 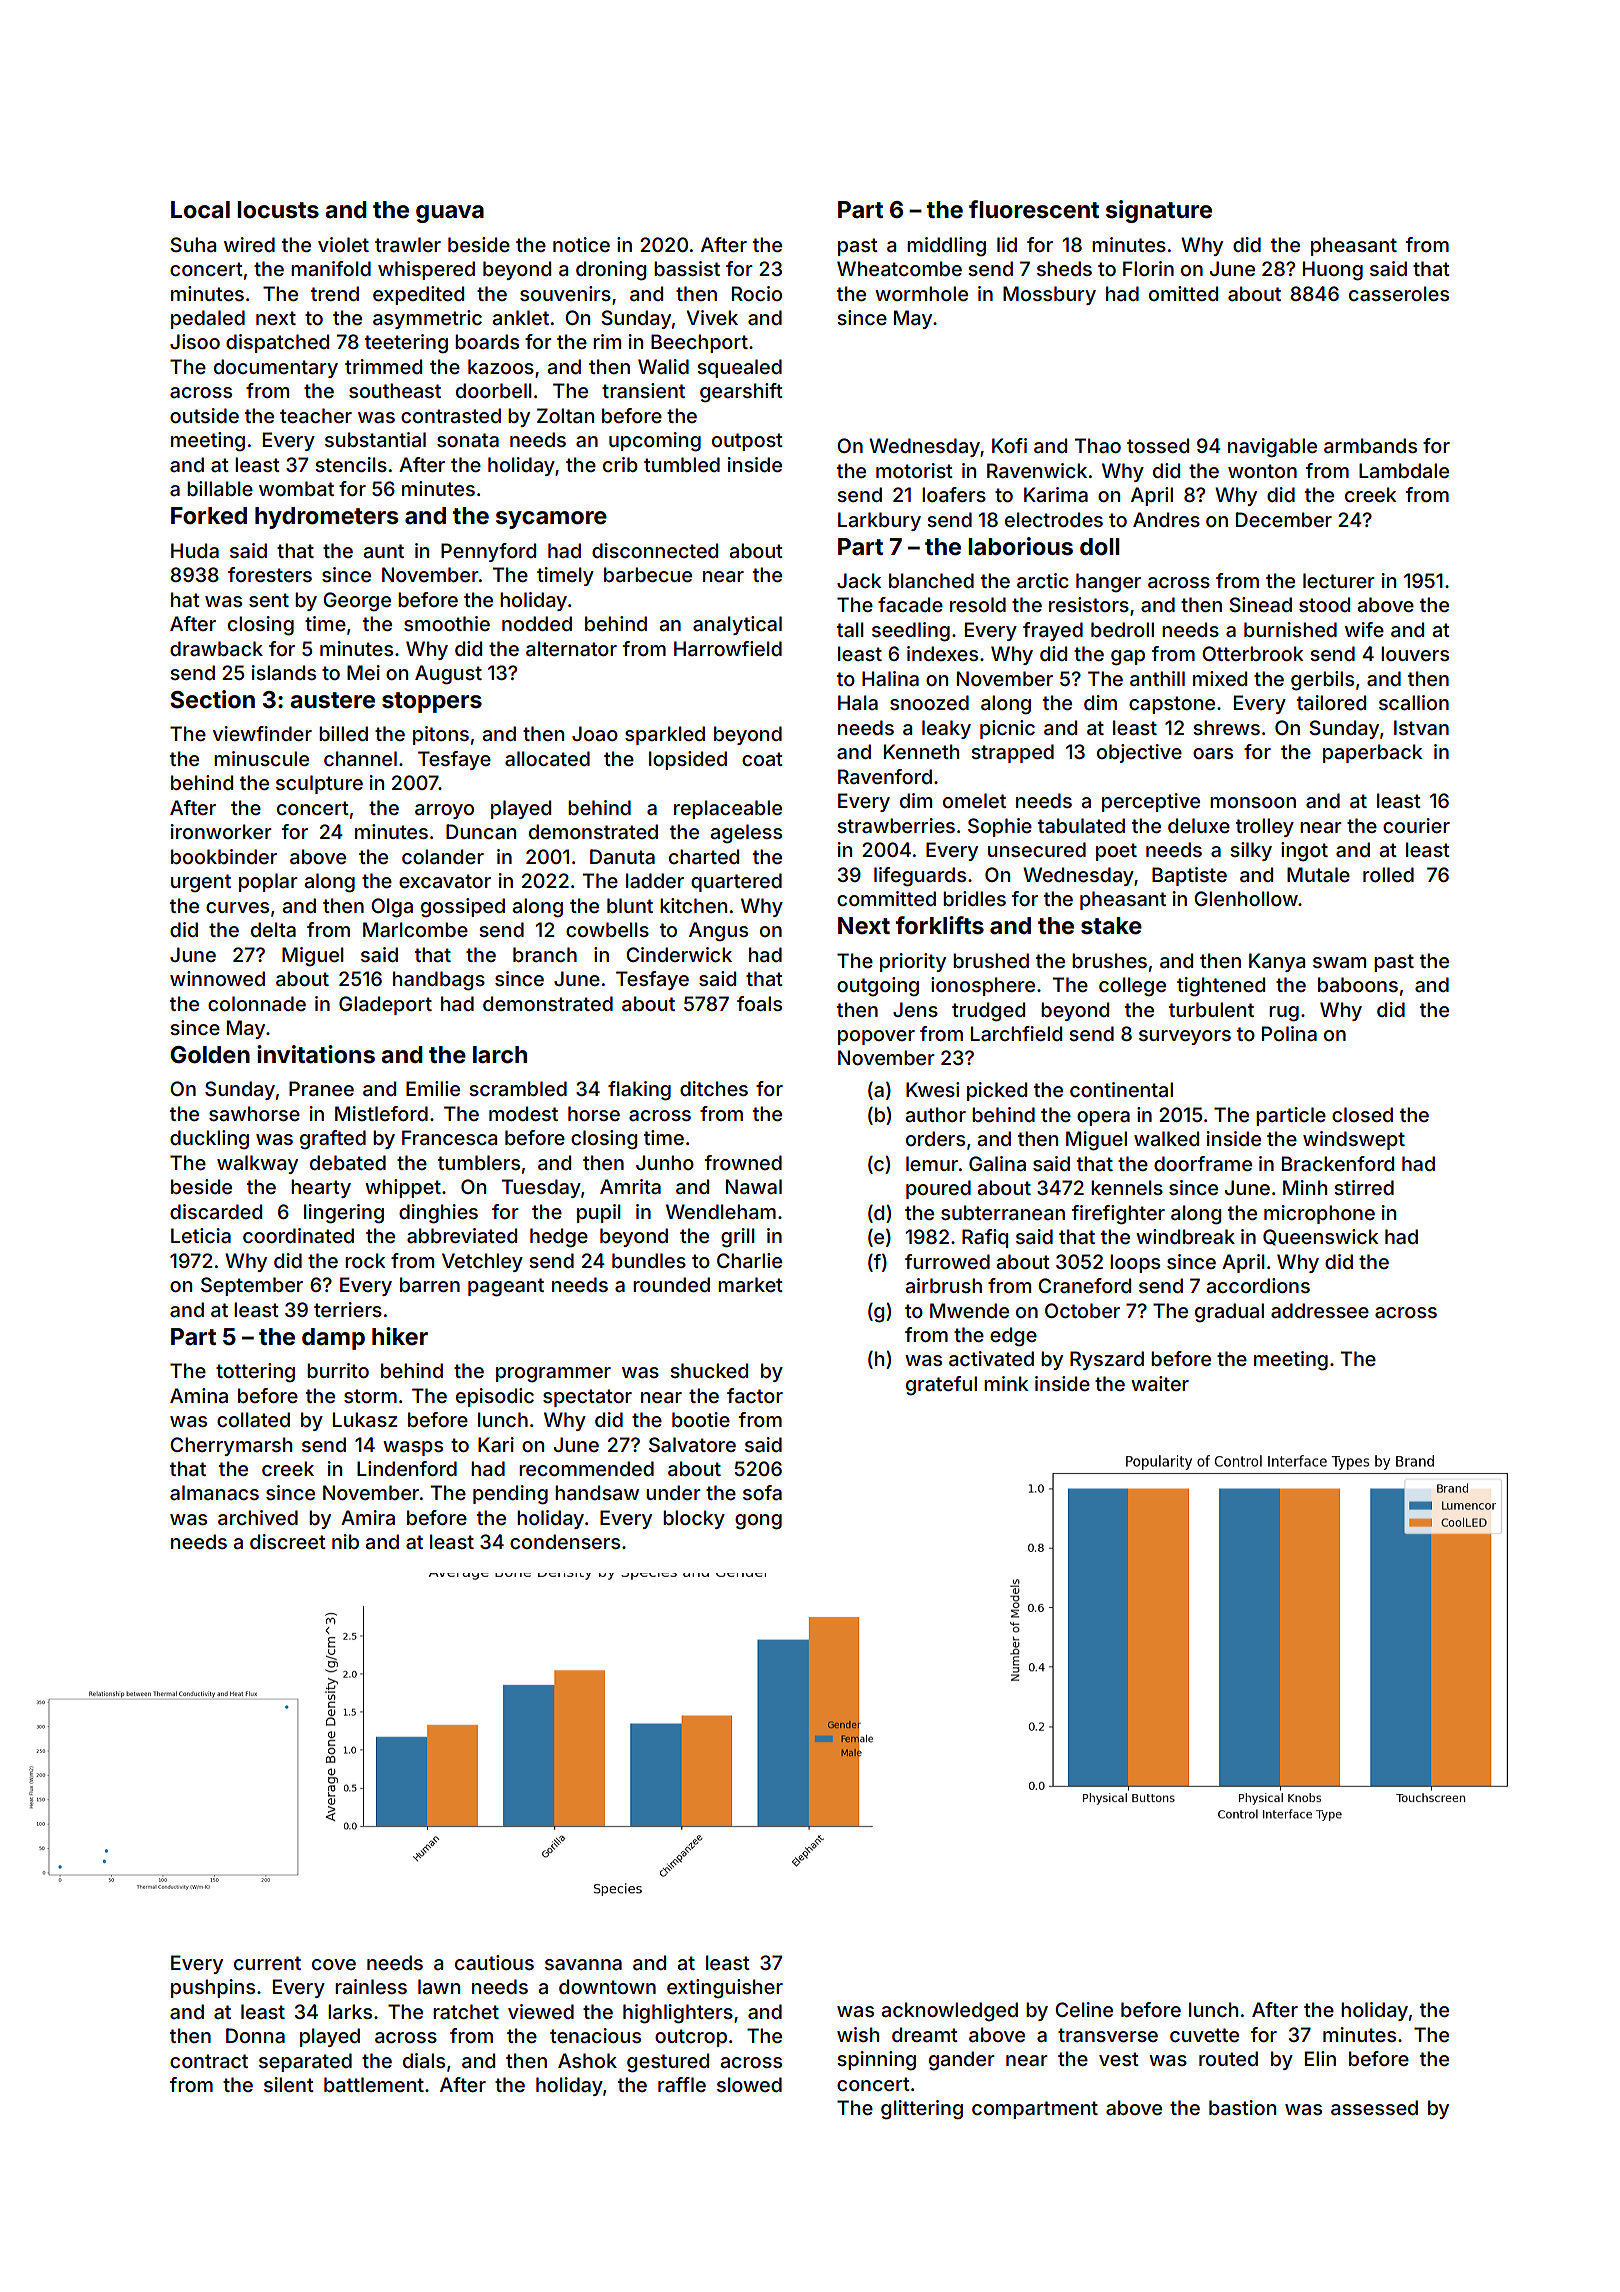 I want to click on poet, so click(x=1116, y=852).
